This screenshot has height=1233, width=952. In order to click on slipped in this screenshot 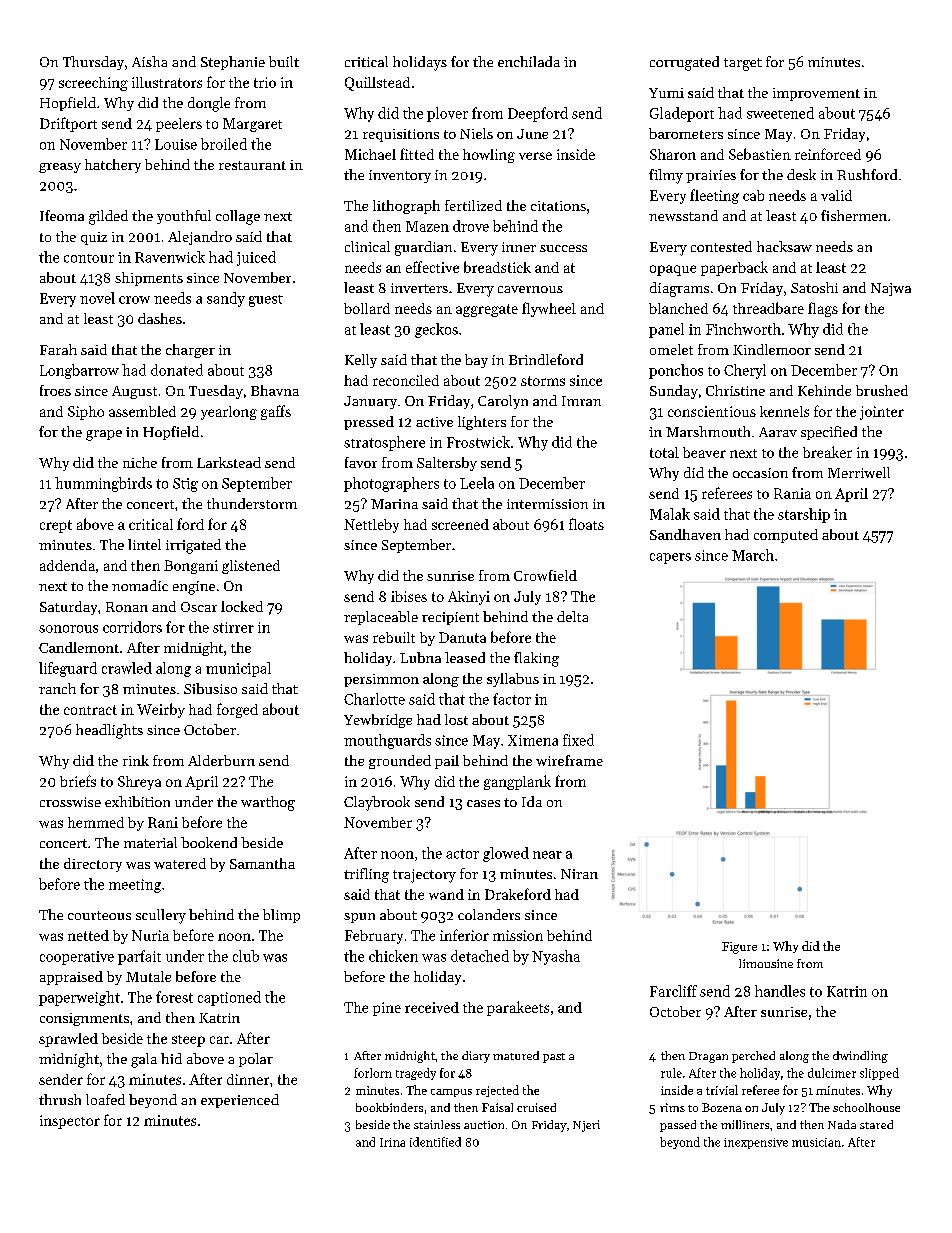, I will do `click(879, 1074)`.
